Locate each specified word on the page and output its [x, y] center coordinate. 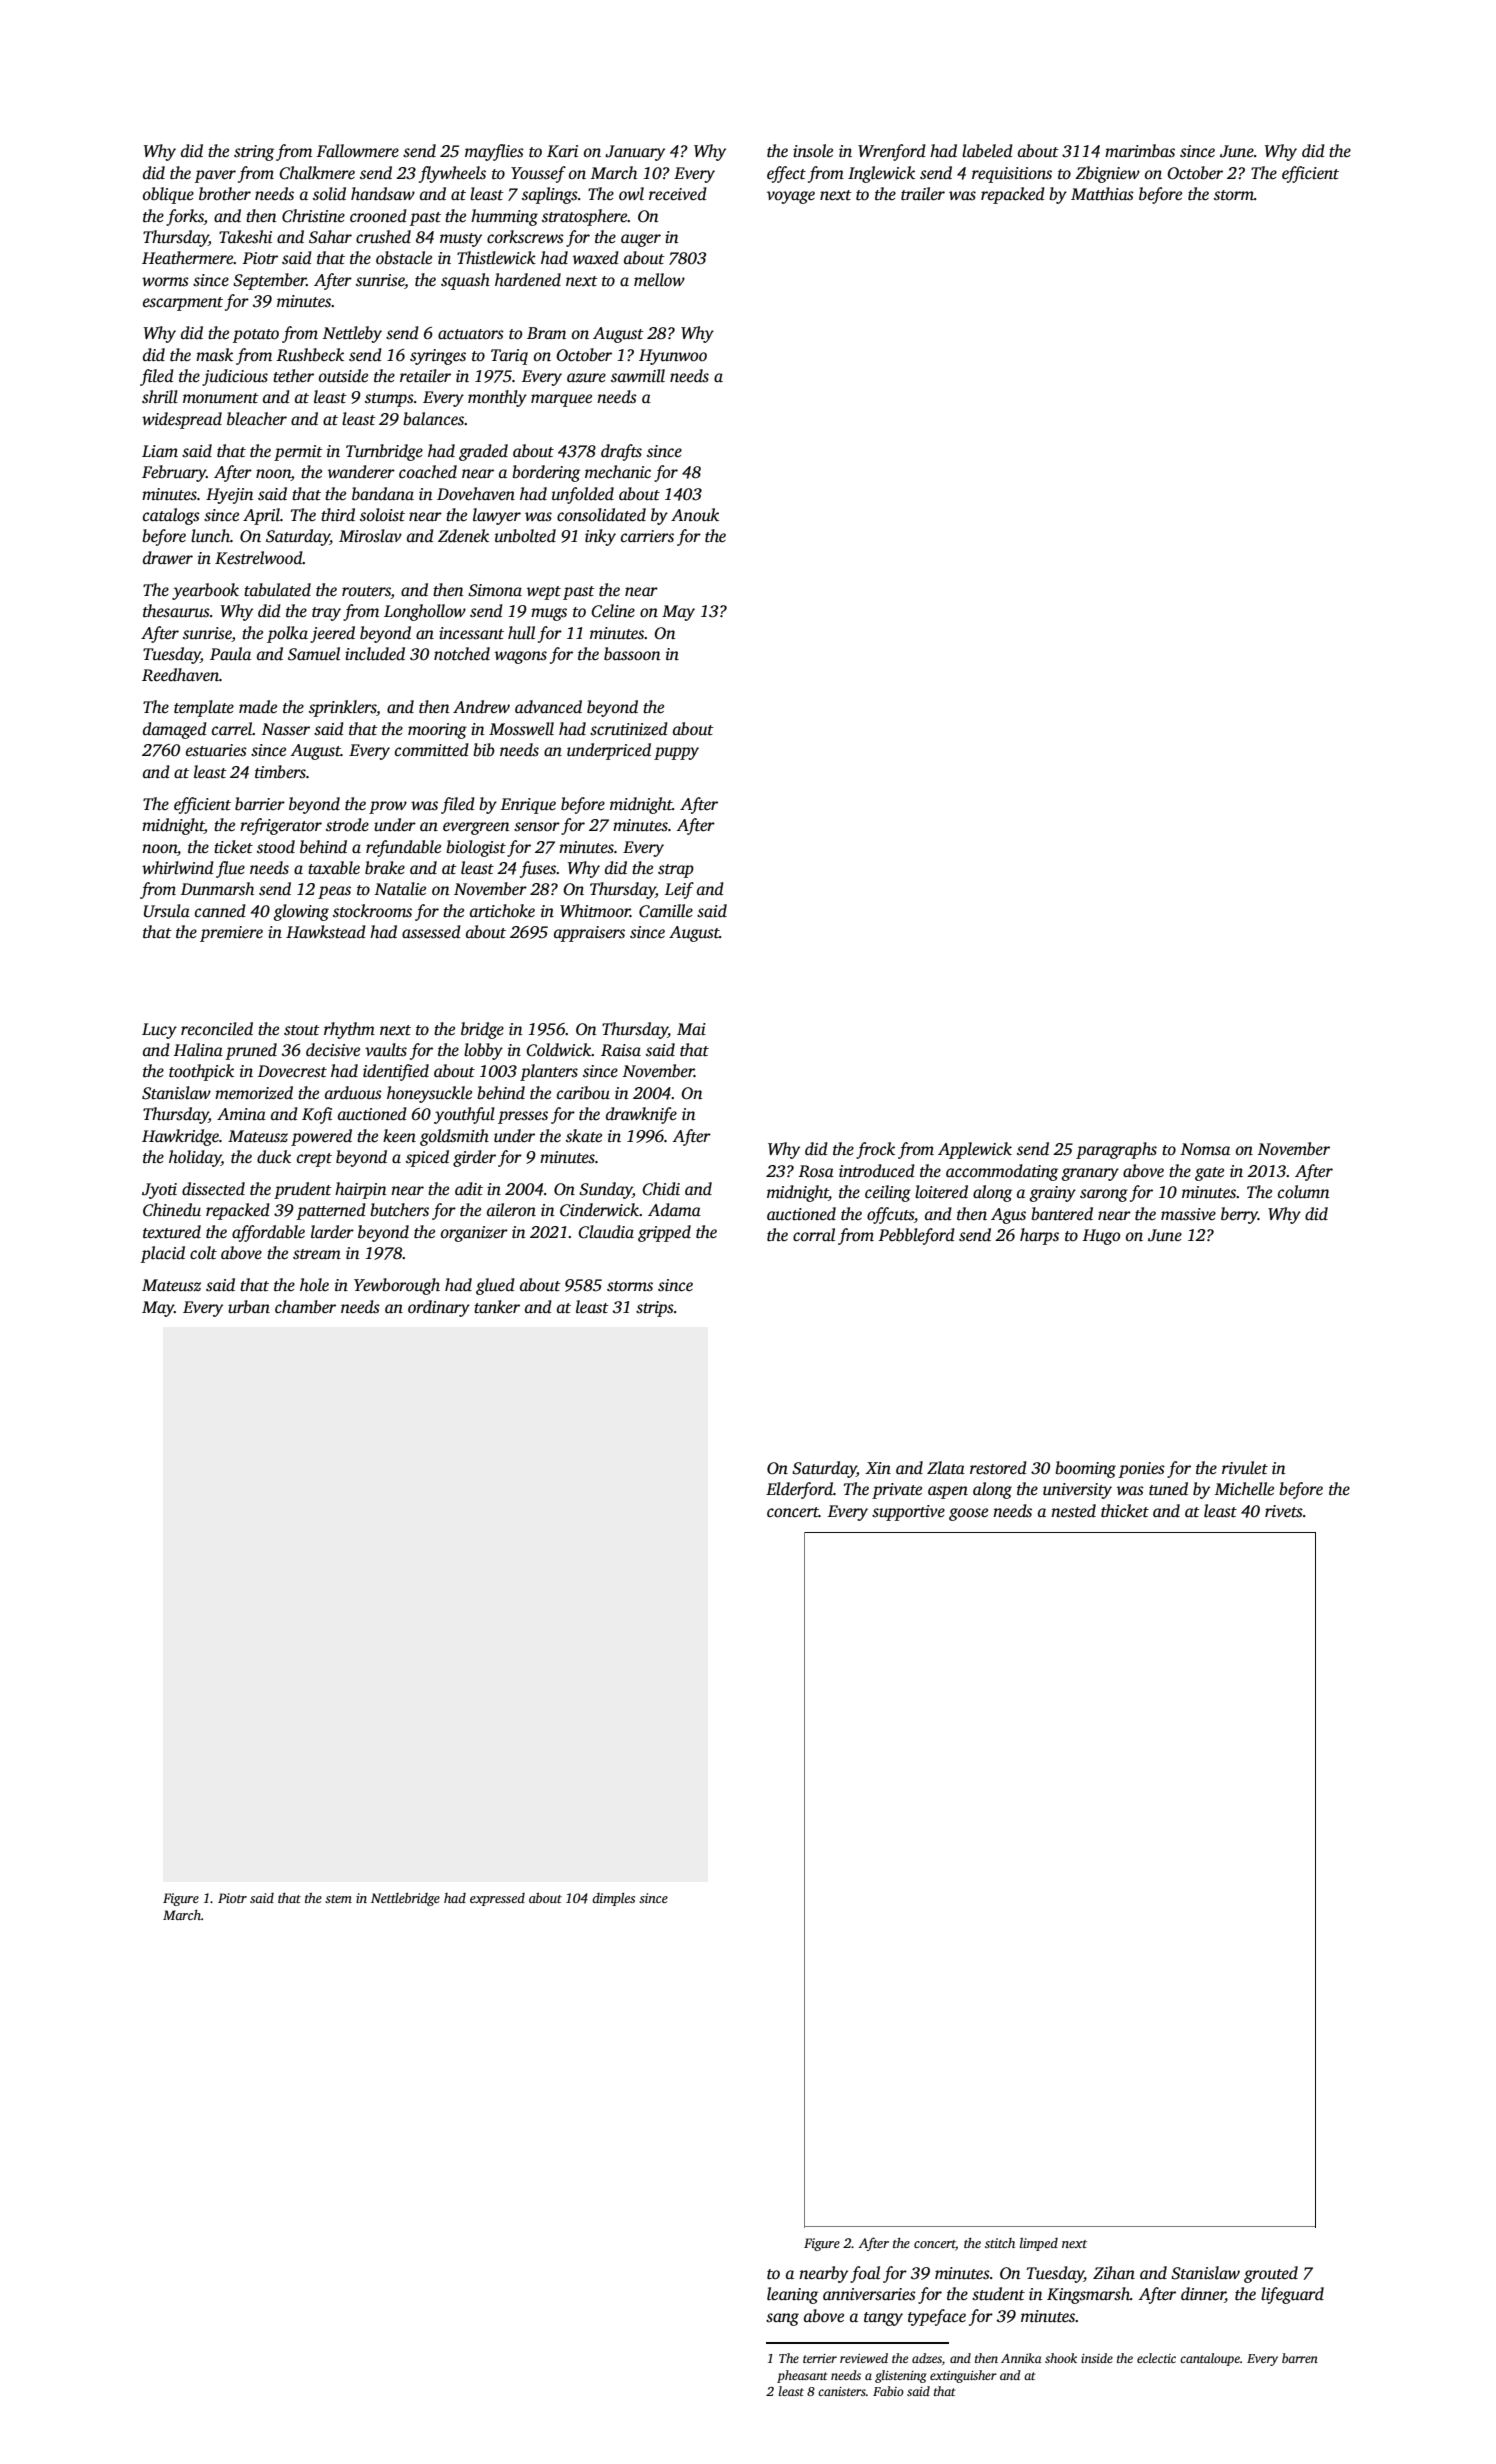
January [635, 153]
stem [338, 1899]
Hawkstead [326, 932]
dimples [613, 1899]
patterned [331, 1211]
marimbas [1140, 151]
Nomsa [1205, 1149]
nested [1073, 1511]
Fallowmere [358, 151]
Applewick [975, 1150]
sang [782, 2319]
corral [814, 1234]
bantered [1062, 1214]
